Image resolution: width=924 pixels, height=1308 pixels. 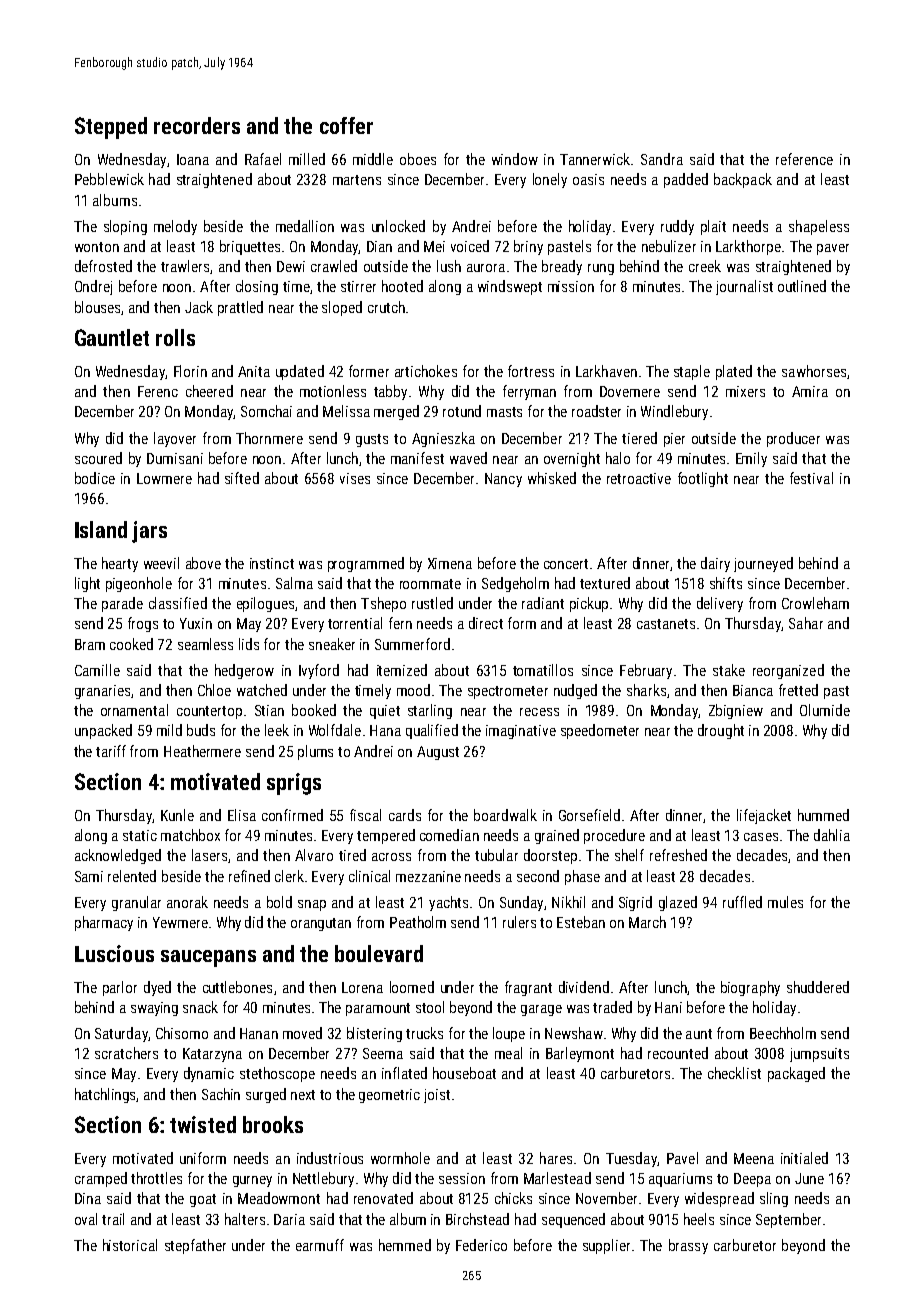 I want to click on twisted, so click(x=203, y=1124).
